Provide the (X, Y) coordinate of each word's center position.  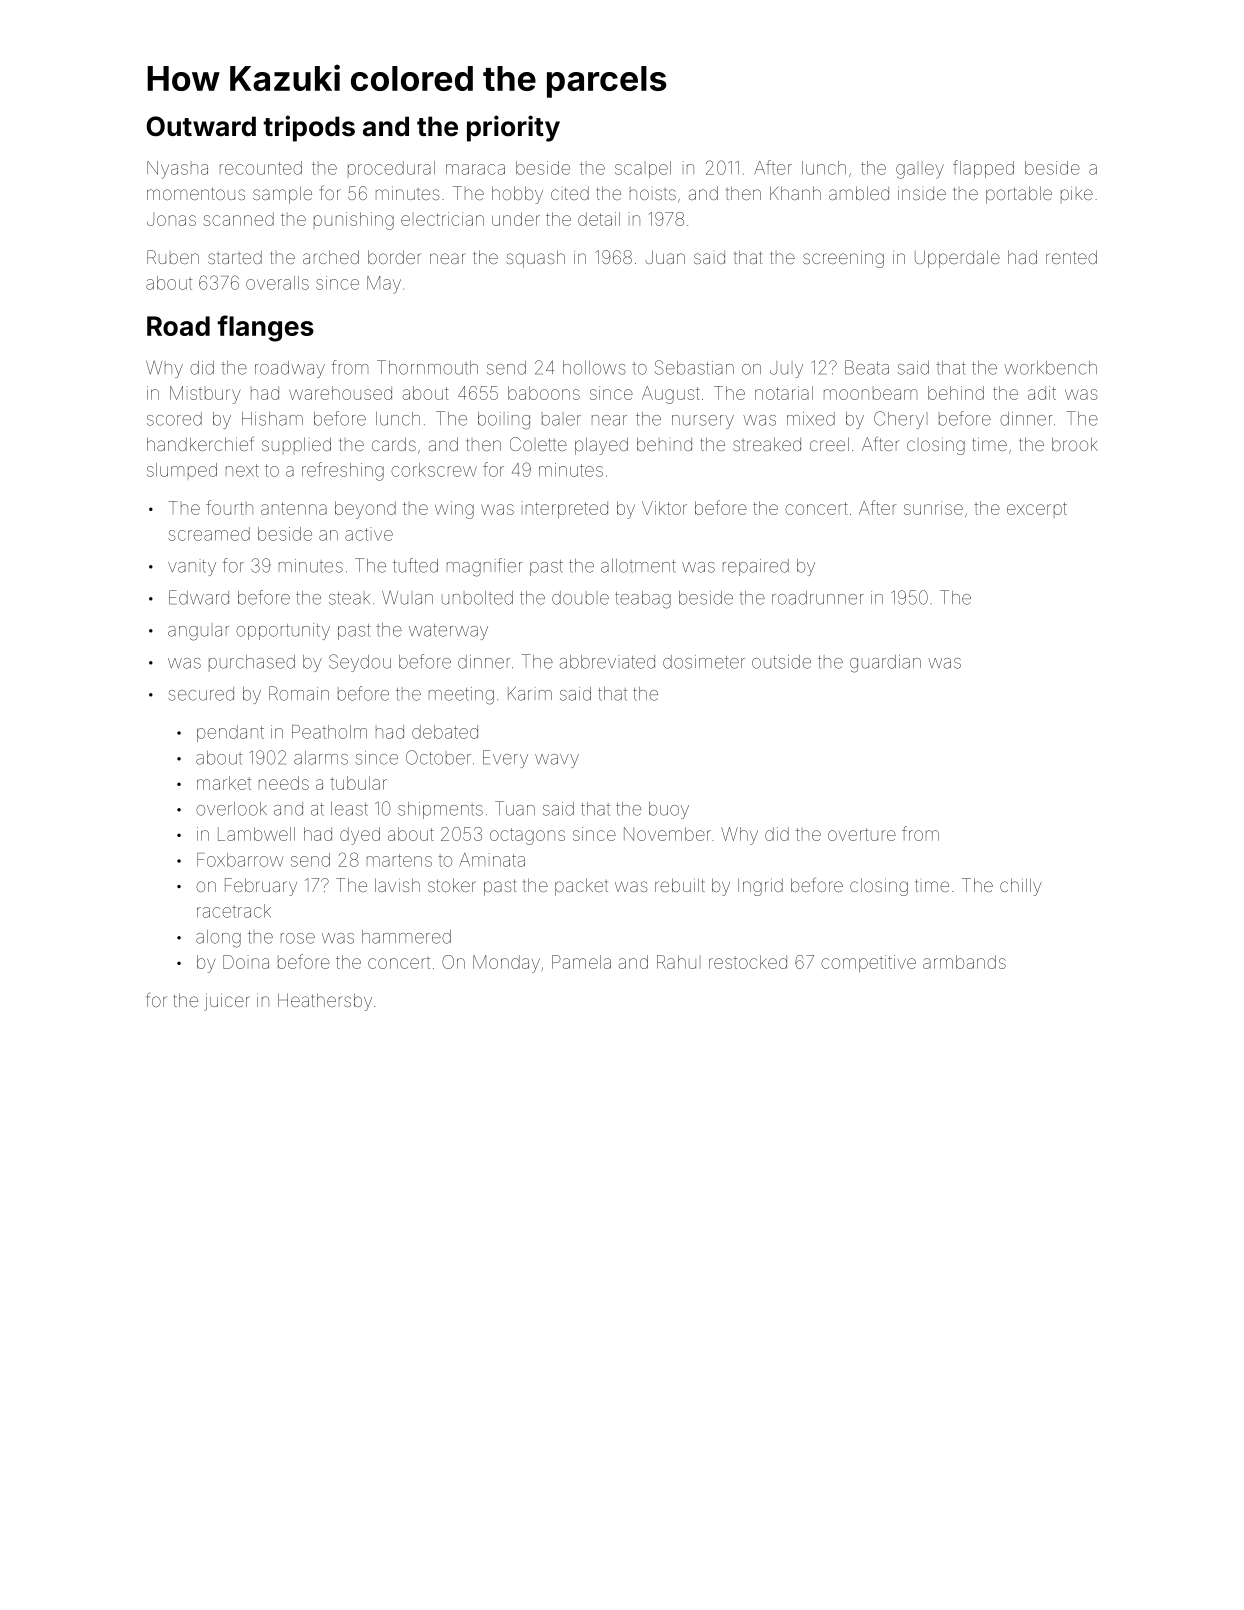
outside (781, 662)
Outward (201, 126)
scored (174, 419)
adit (1042, 393)
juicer (227, 1002)
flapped (983, 169)
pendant (230, 733)
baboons (544, 393)
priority (513, 128)
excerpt (1037, 508)
